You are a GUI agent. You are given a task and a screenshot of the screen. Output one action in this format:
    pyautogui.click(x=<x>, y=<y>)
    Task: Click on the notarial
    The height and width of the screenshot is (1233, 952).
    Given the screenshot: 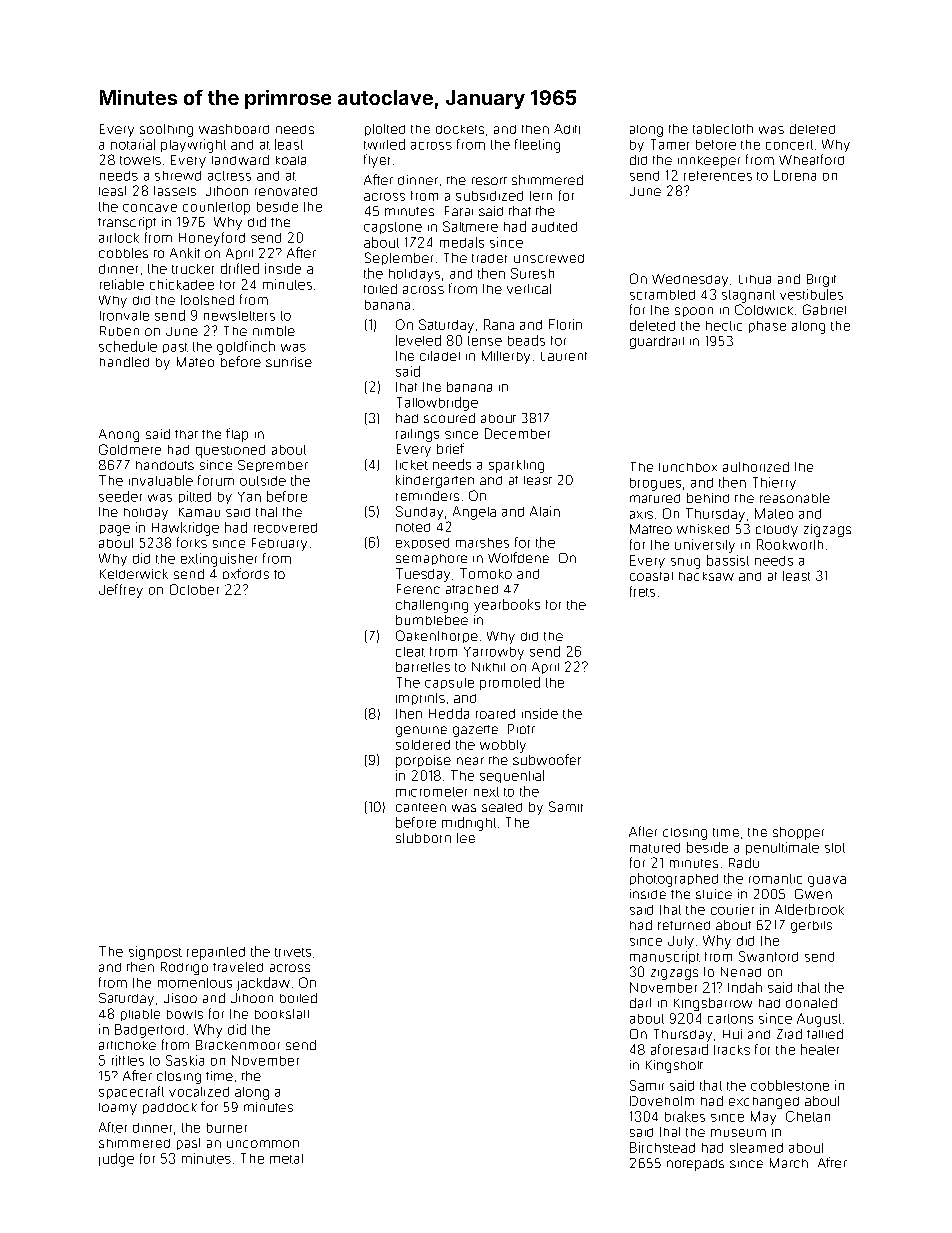 What is the action you would take?
    pyautogui.click(x=133, y=144)
